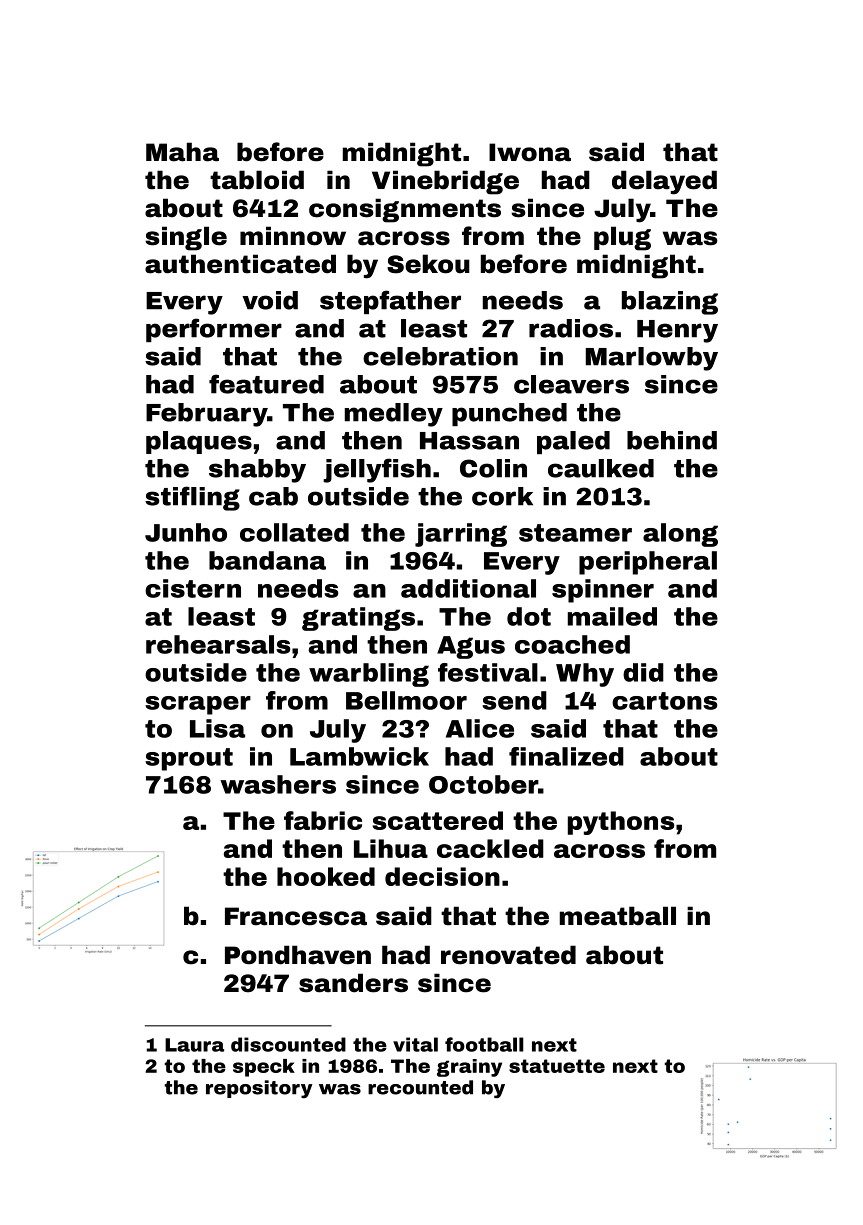 The image size is (863, 1225). Describe the element at coordinates (621, 823) in the document. I see `pythons` at that location.
